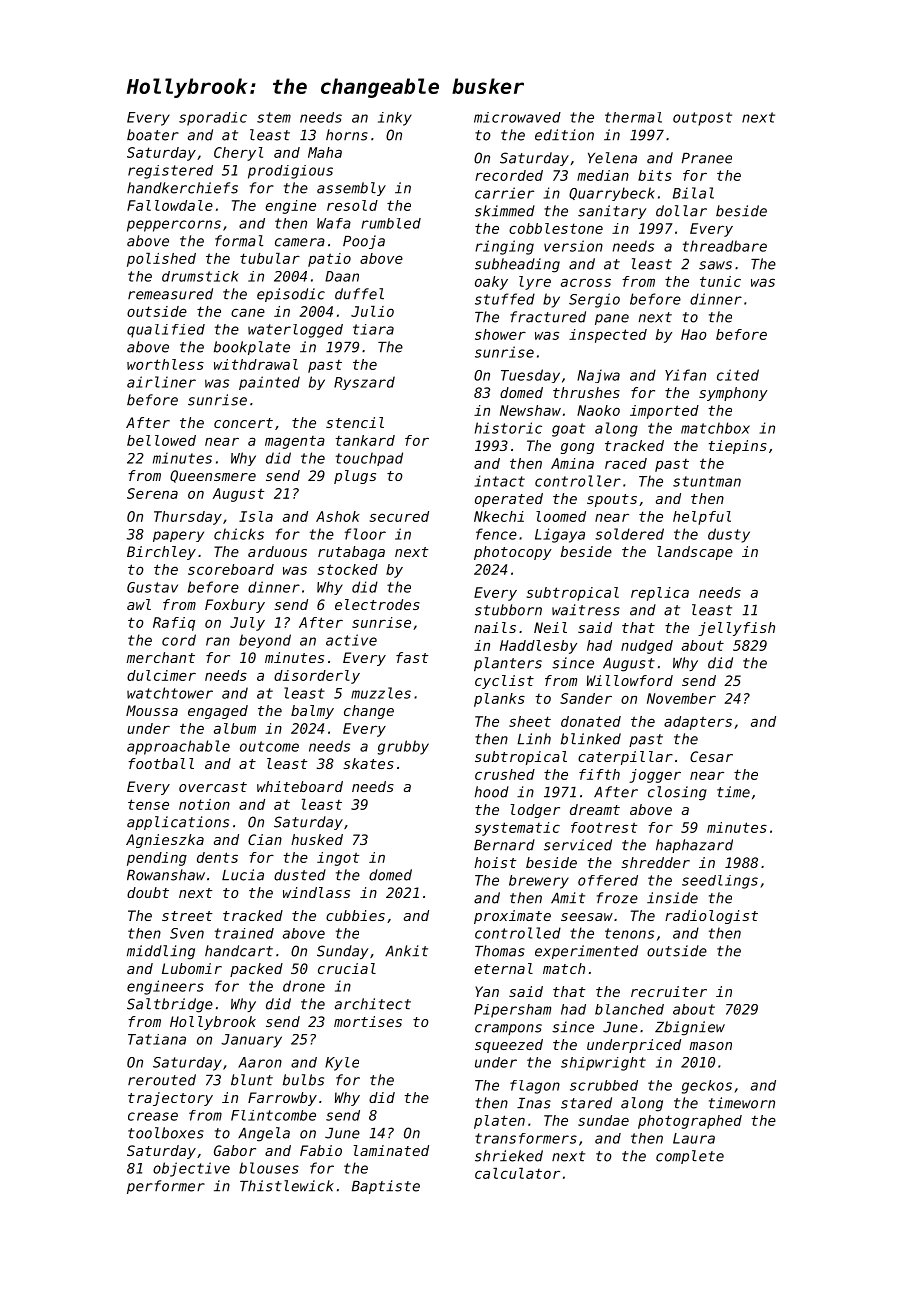 The height and width of the page is (1316, 908). I want to click on edition, so click(564, 135).
